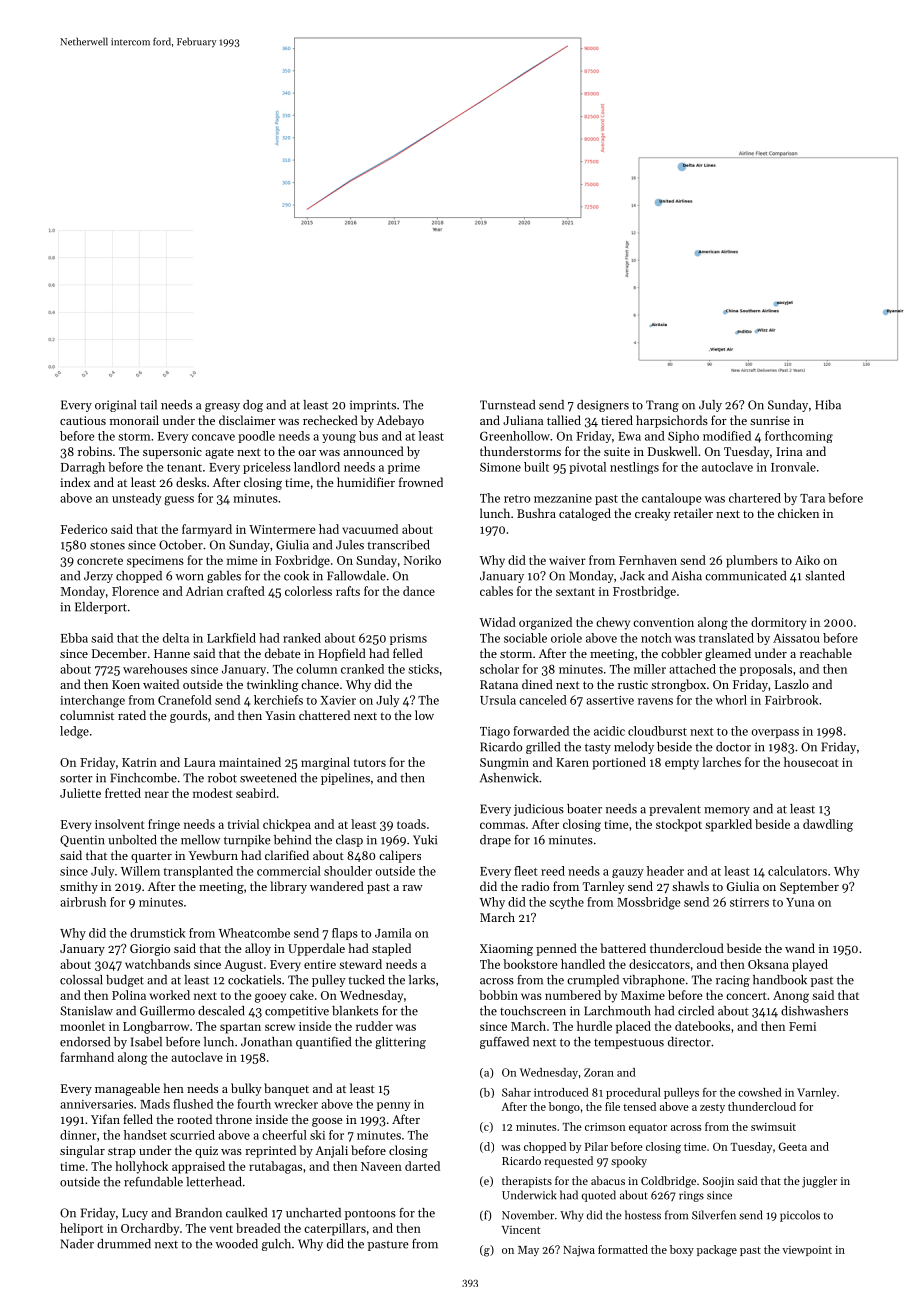  What do you see at coordinates (828, 405) in the screenshot?
I see `Hiba` at bounding box center [828, 405].
